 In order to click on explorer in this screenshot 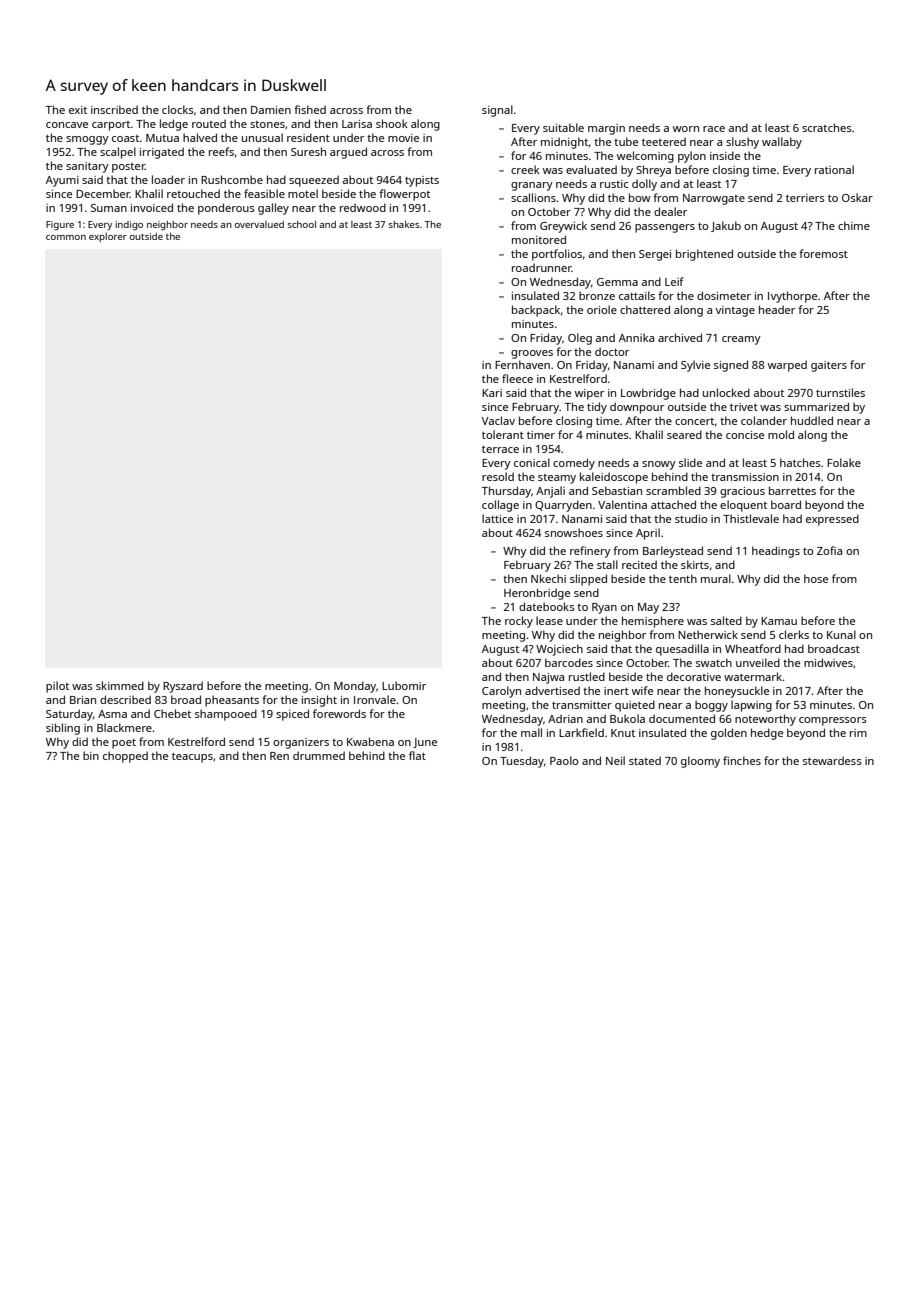, I will do `click(108, 237)`.
